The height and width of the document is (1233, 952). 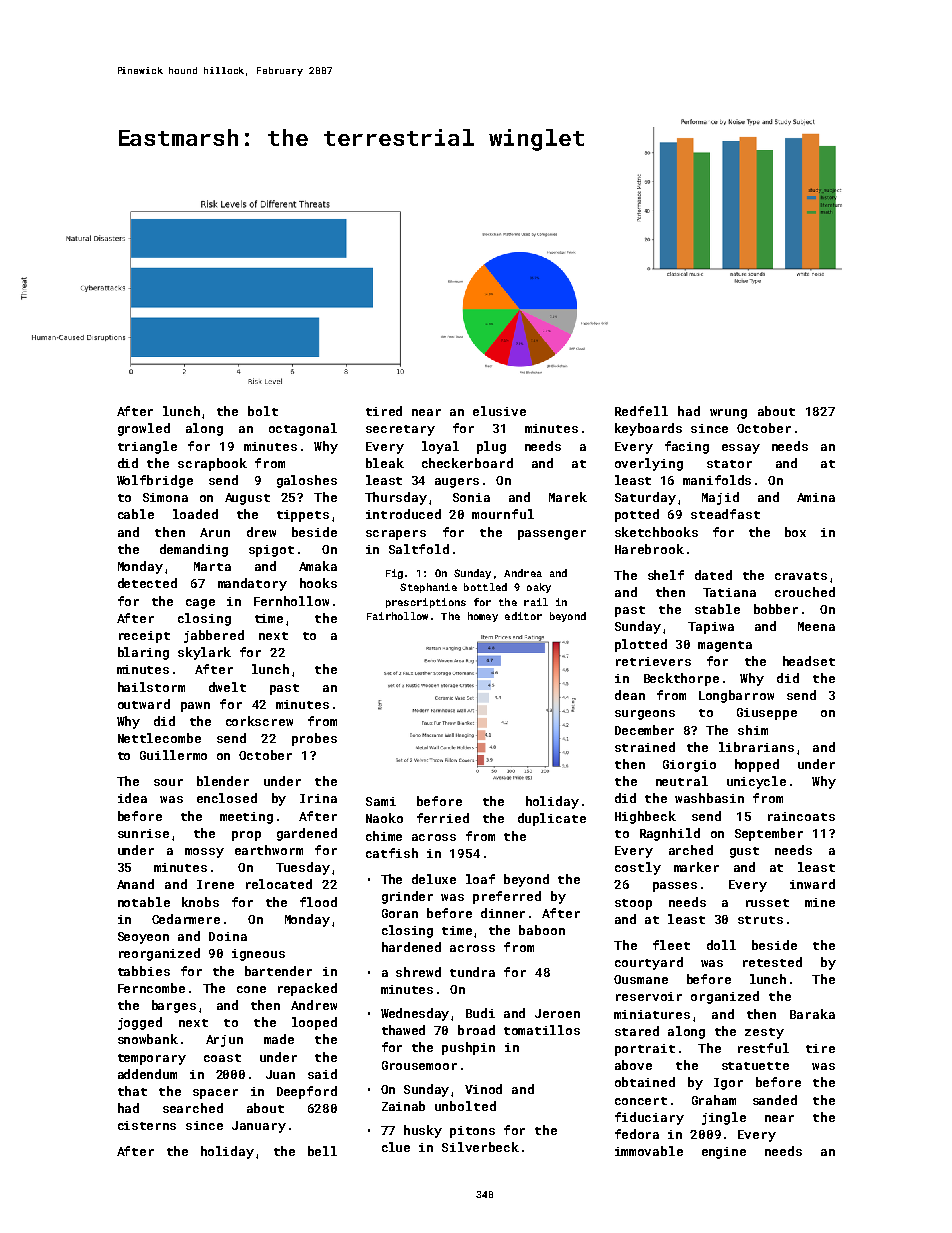 I want to click on loyal, so click(x=440, y=447).
